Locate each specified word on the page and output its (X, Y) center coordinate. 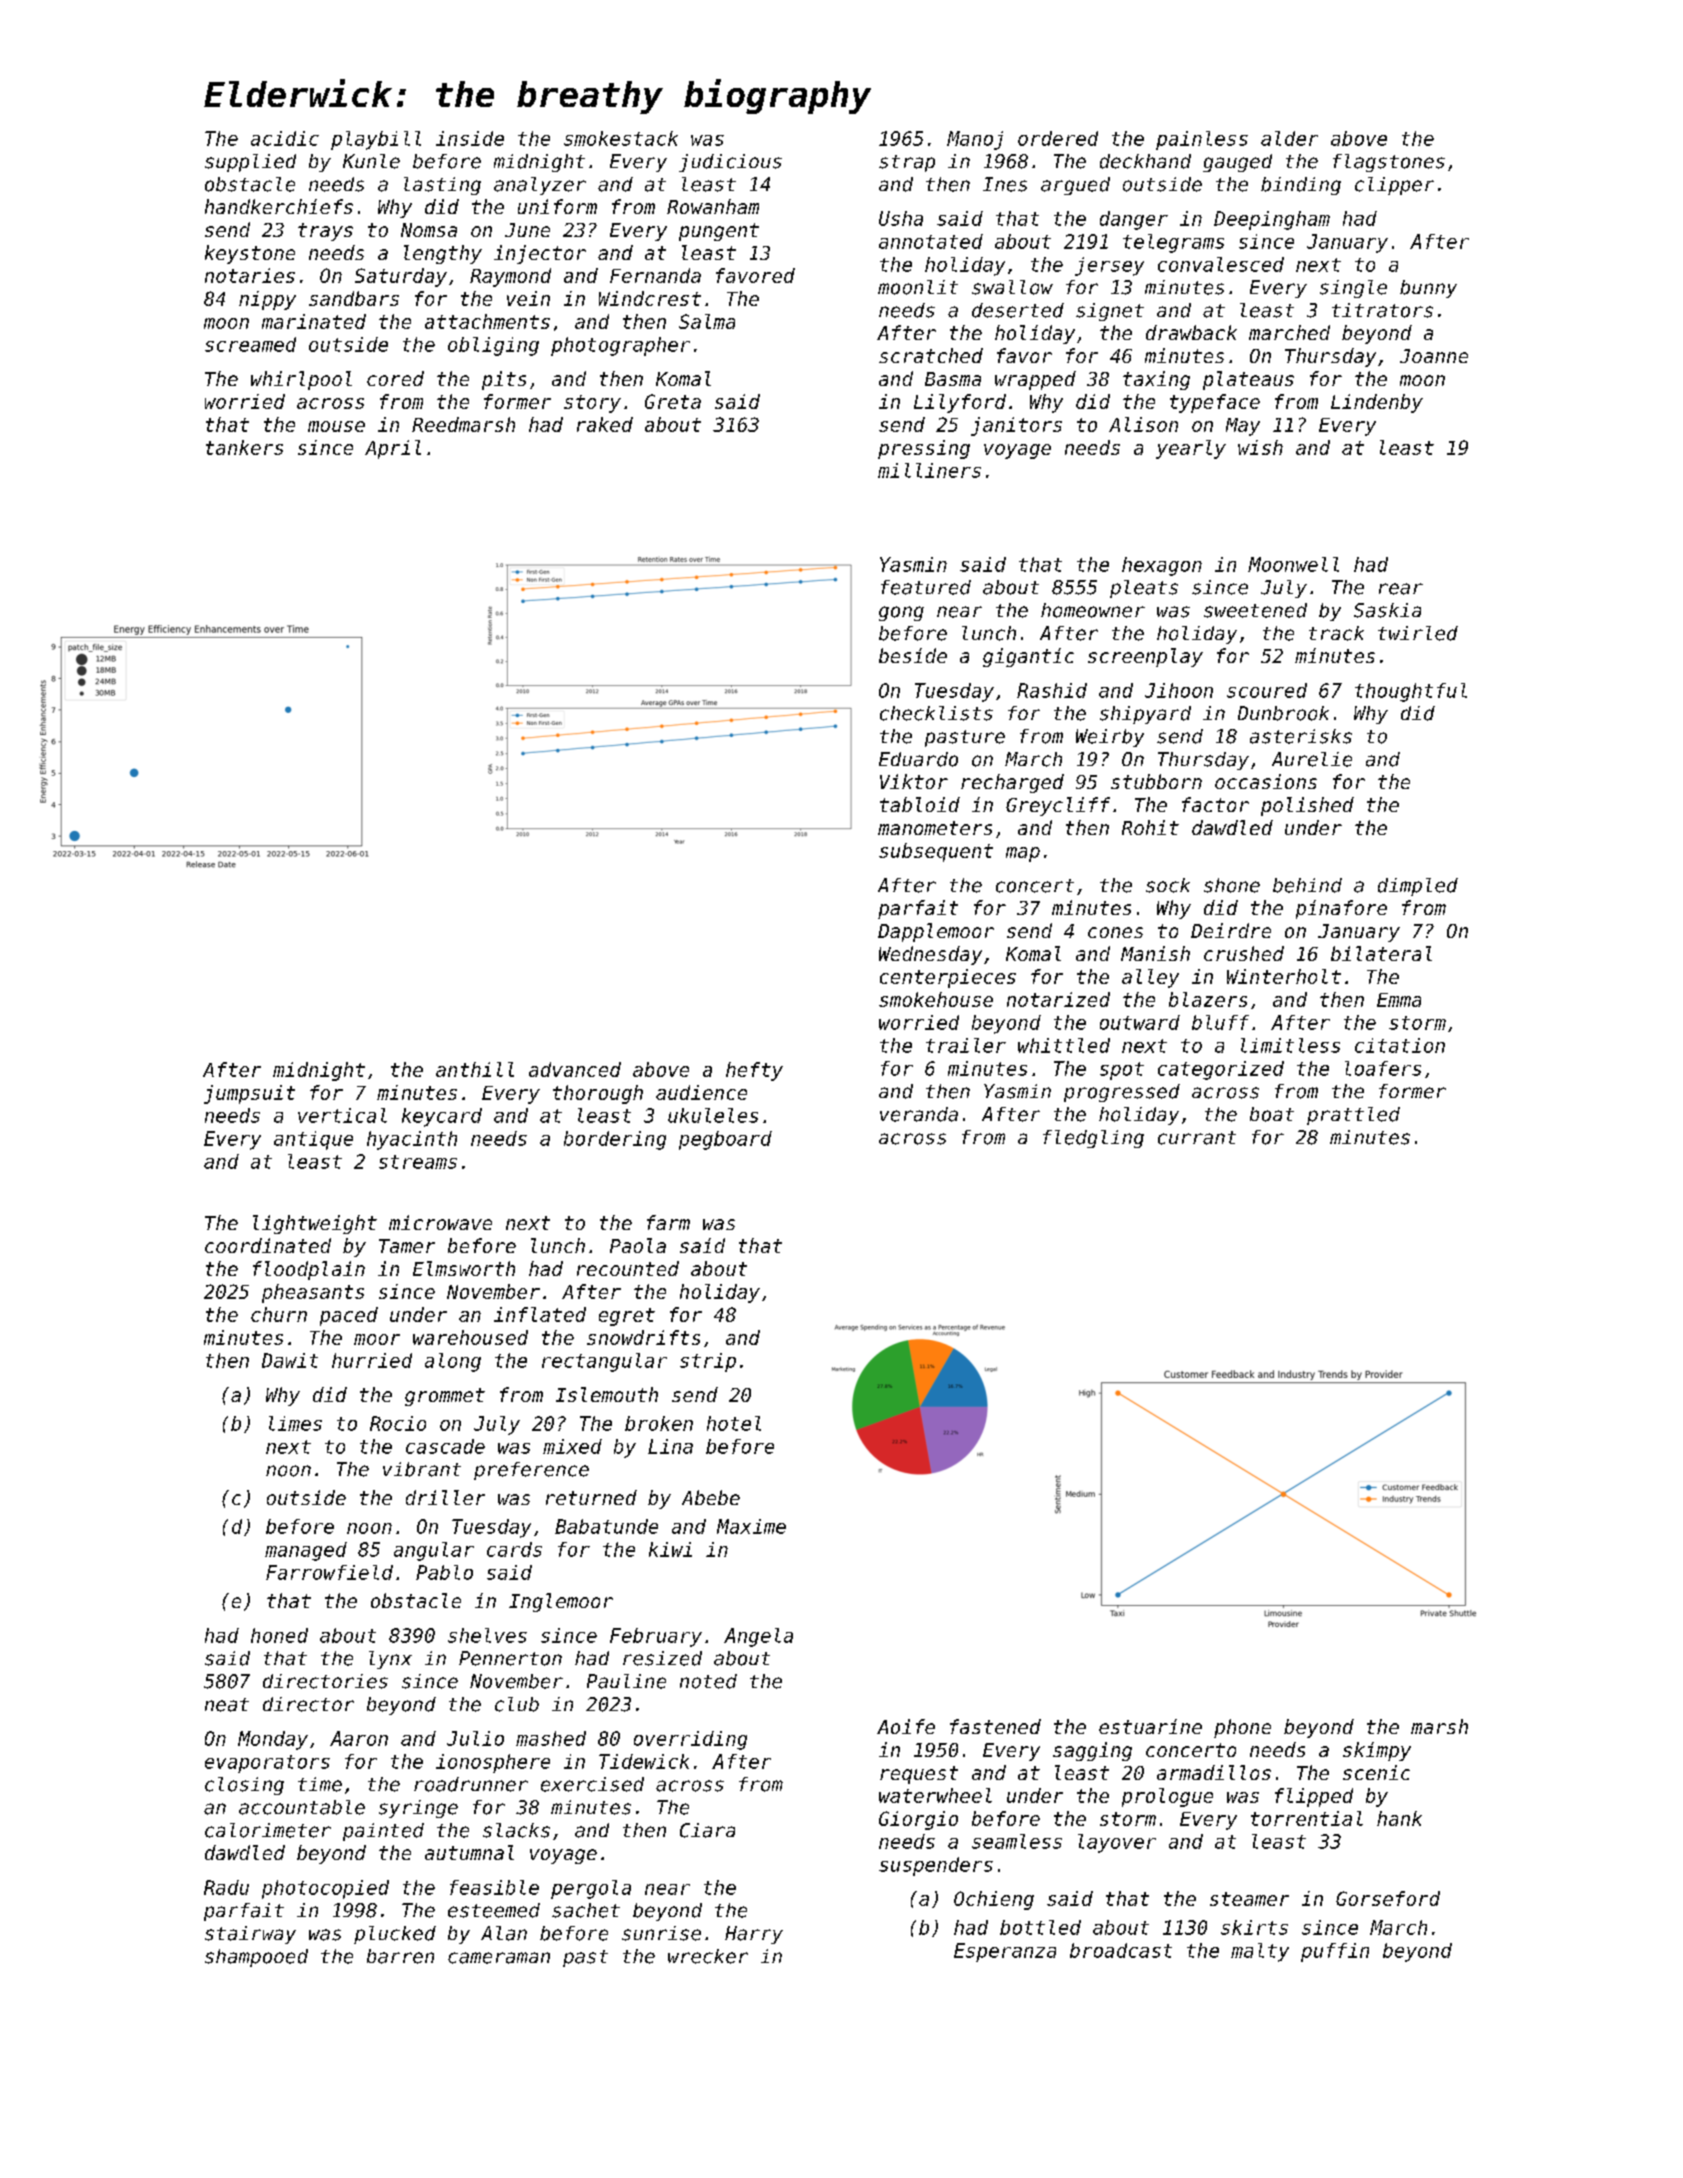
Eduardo (918, 759)
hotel (734, 1423)
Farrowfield (329, 1572)
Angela (758, 1637)
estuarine (1150, 1726)
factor (1215, 804)
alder (1289, 138)
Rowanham (713, 206)
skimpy (1377, 1751)
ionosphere (493, 1763)
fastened (995, 1726)
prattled (1353, 1116)
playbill (376, 140)
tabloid (920, 804)
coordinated (268, 1245)
